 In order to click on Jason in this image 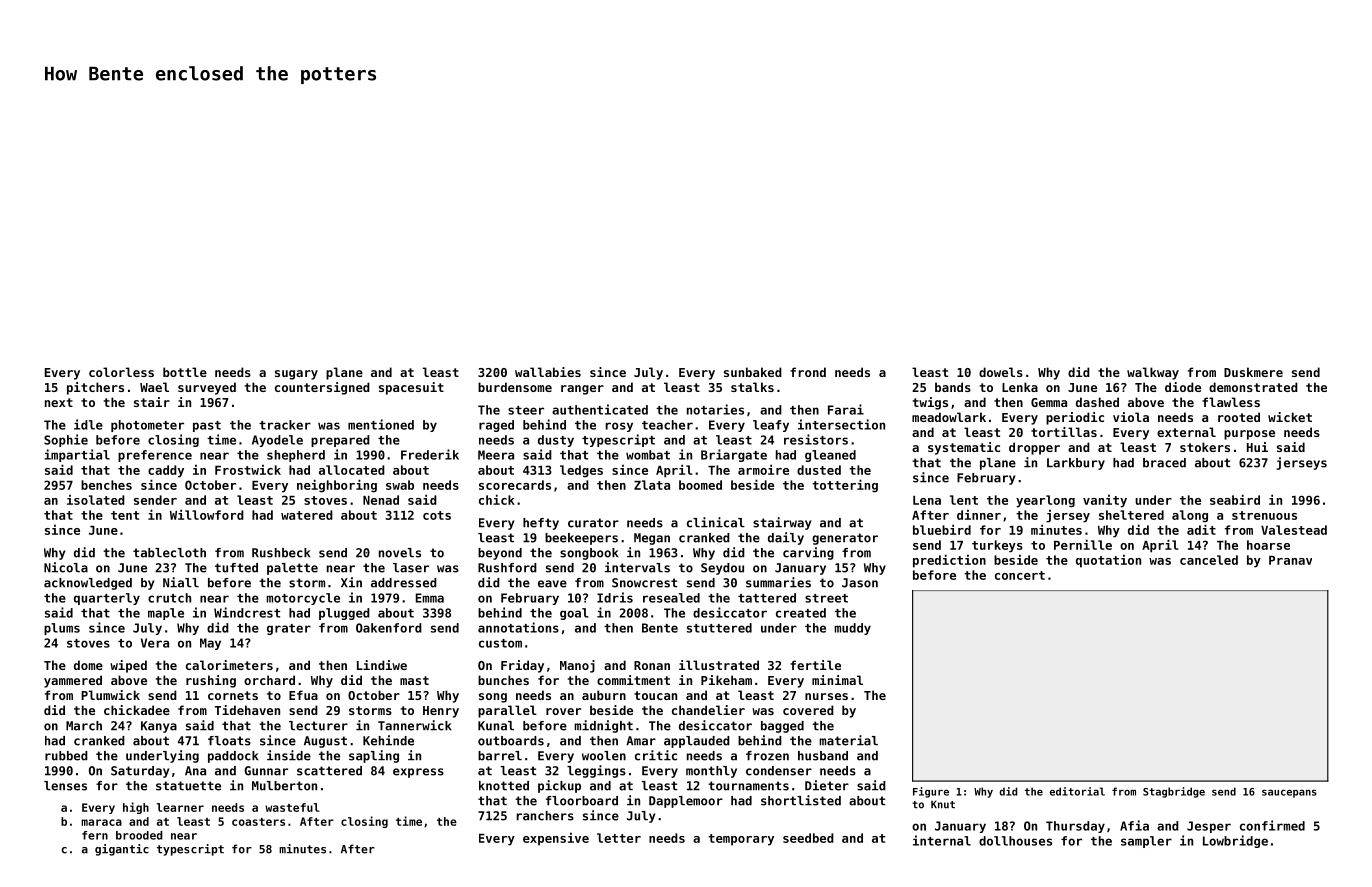, I will do `click(860, 583)`.
